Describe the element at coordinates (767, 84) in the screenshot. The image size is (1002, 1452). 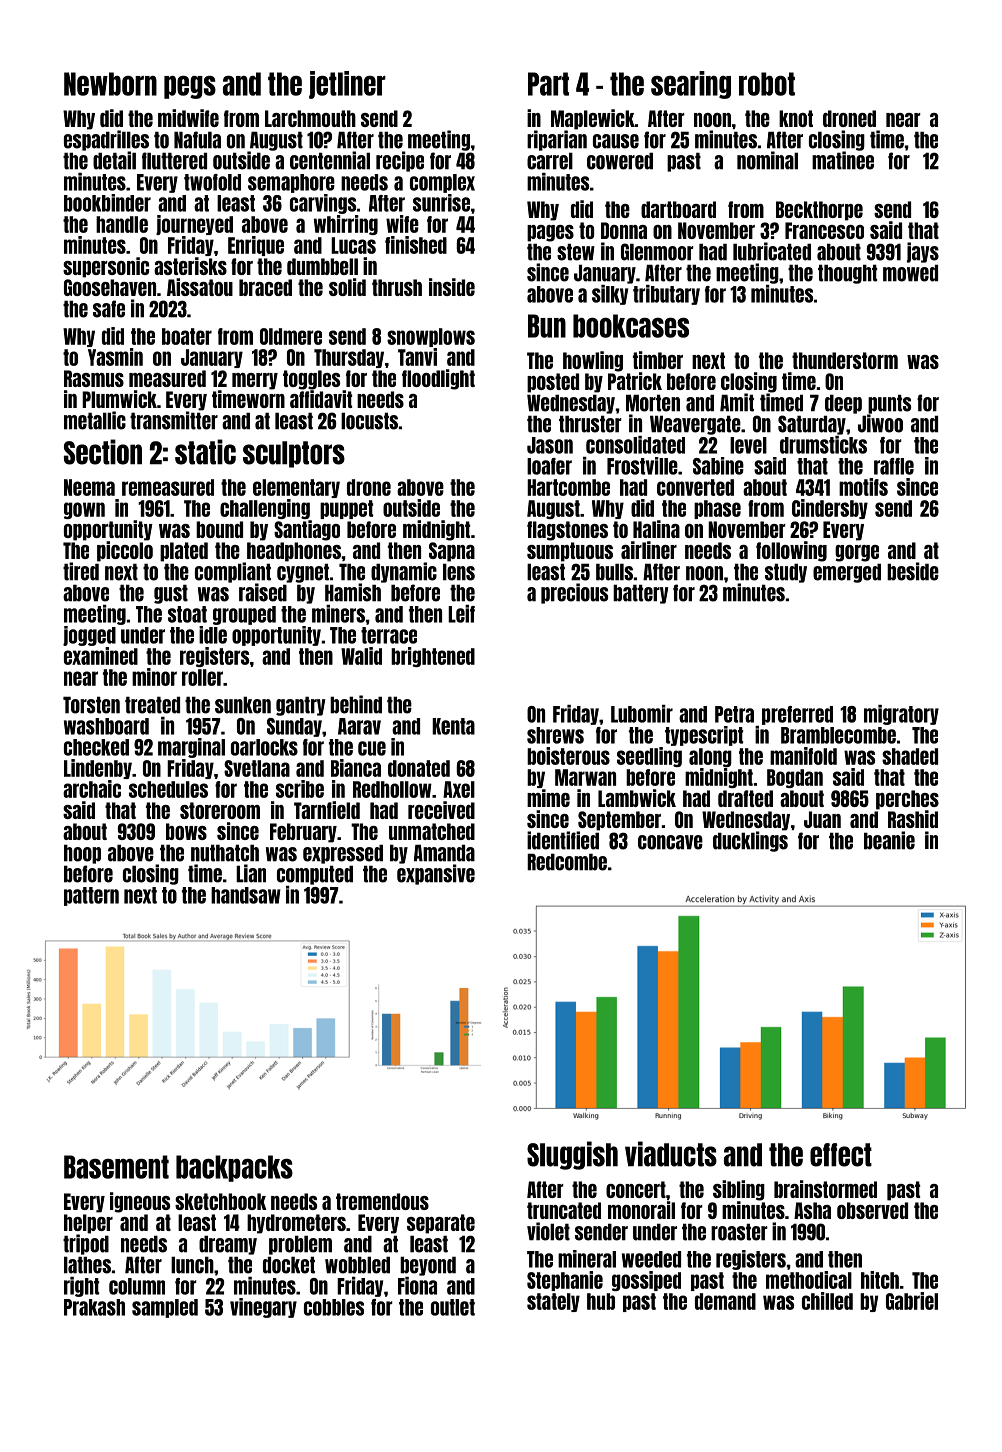
I see `robot` at that location.
